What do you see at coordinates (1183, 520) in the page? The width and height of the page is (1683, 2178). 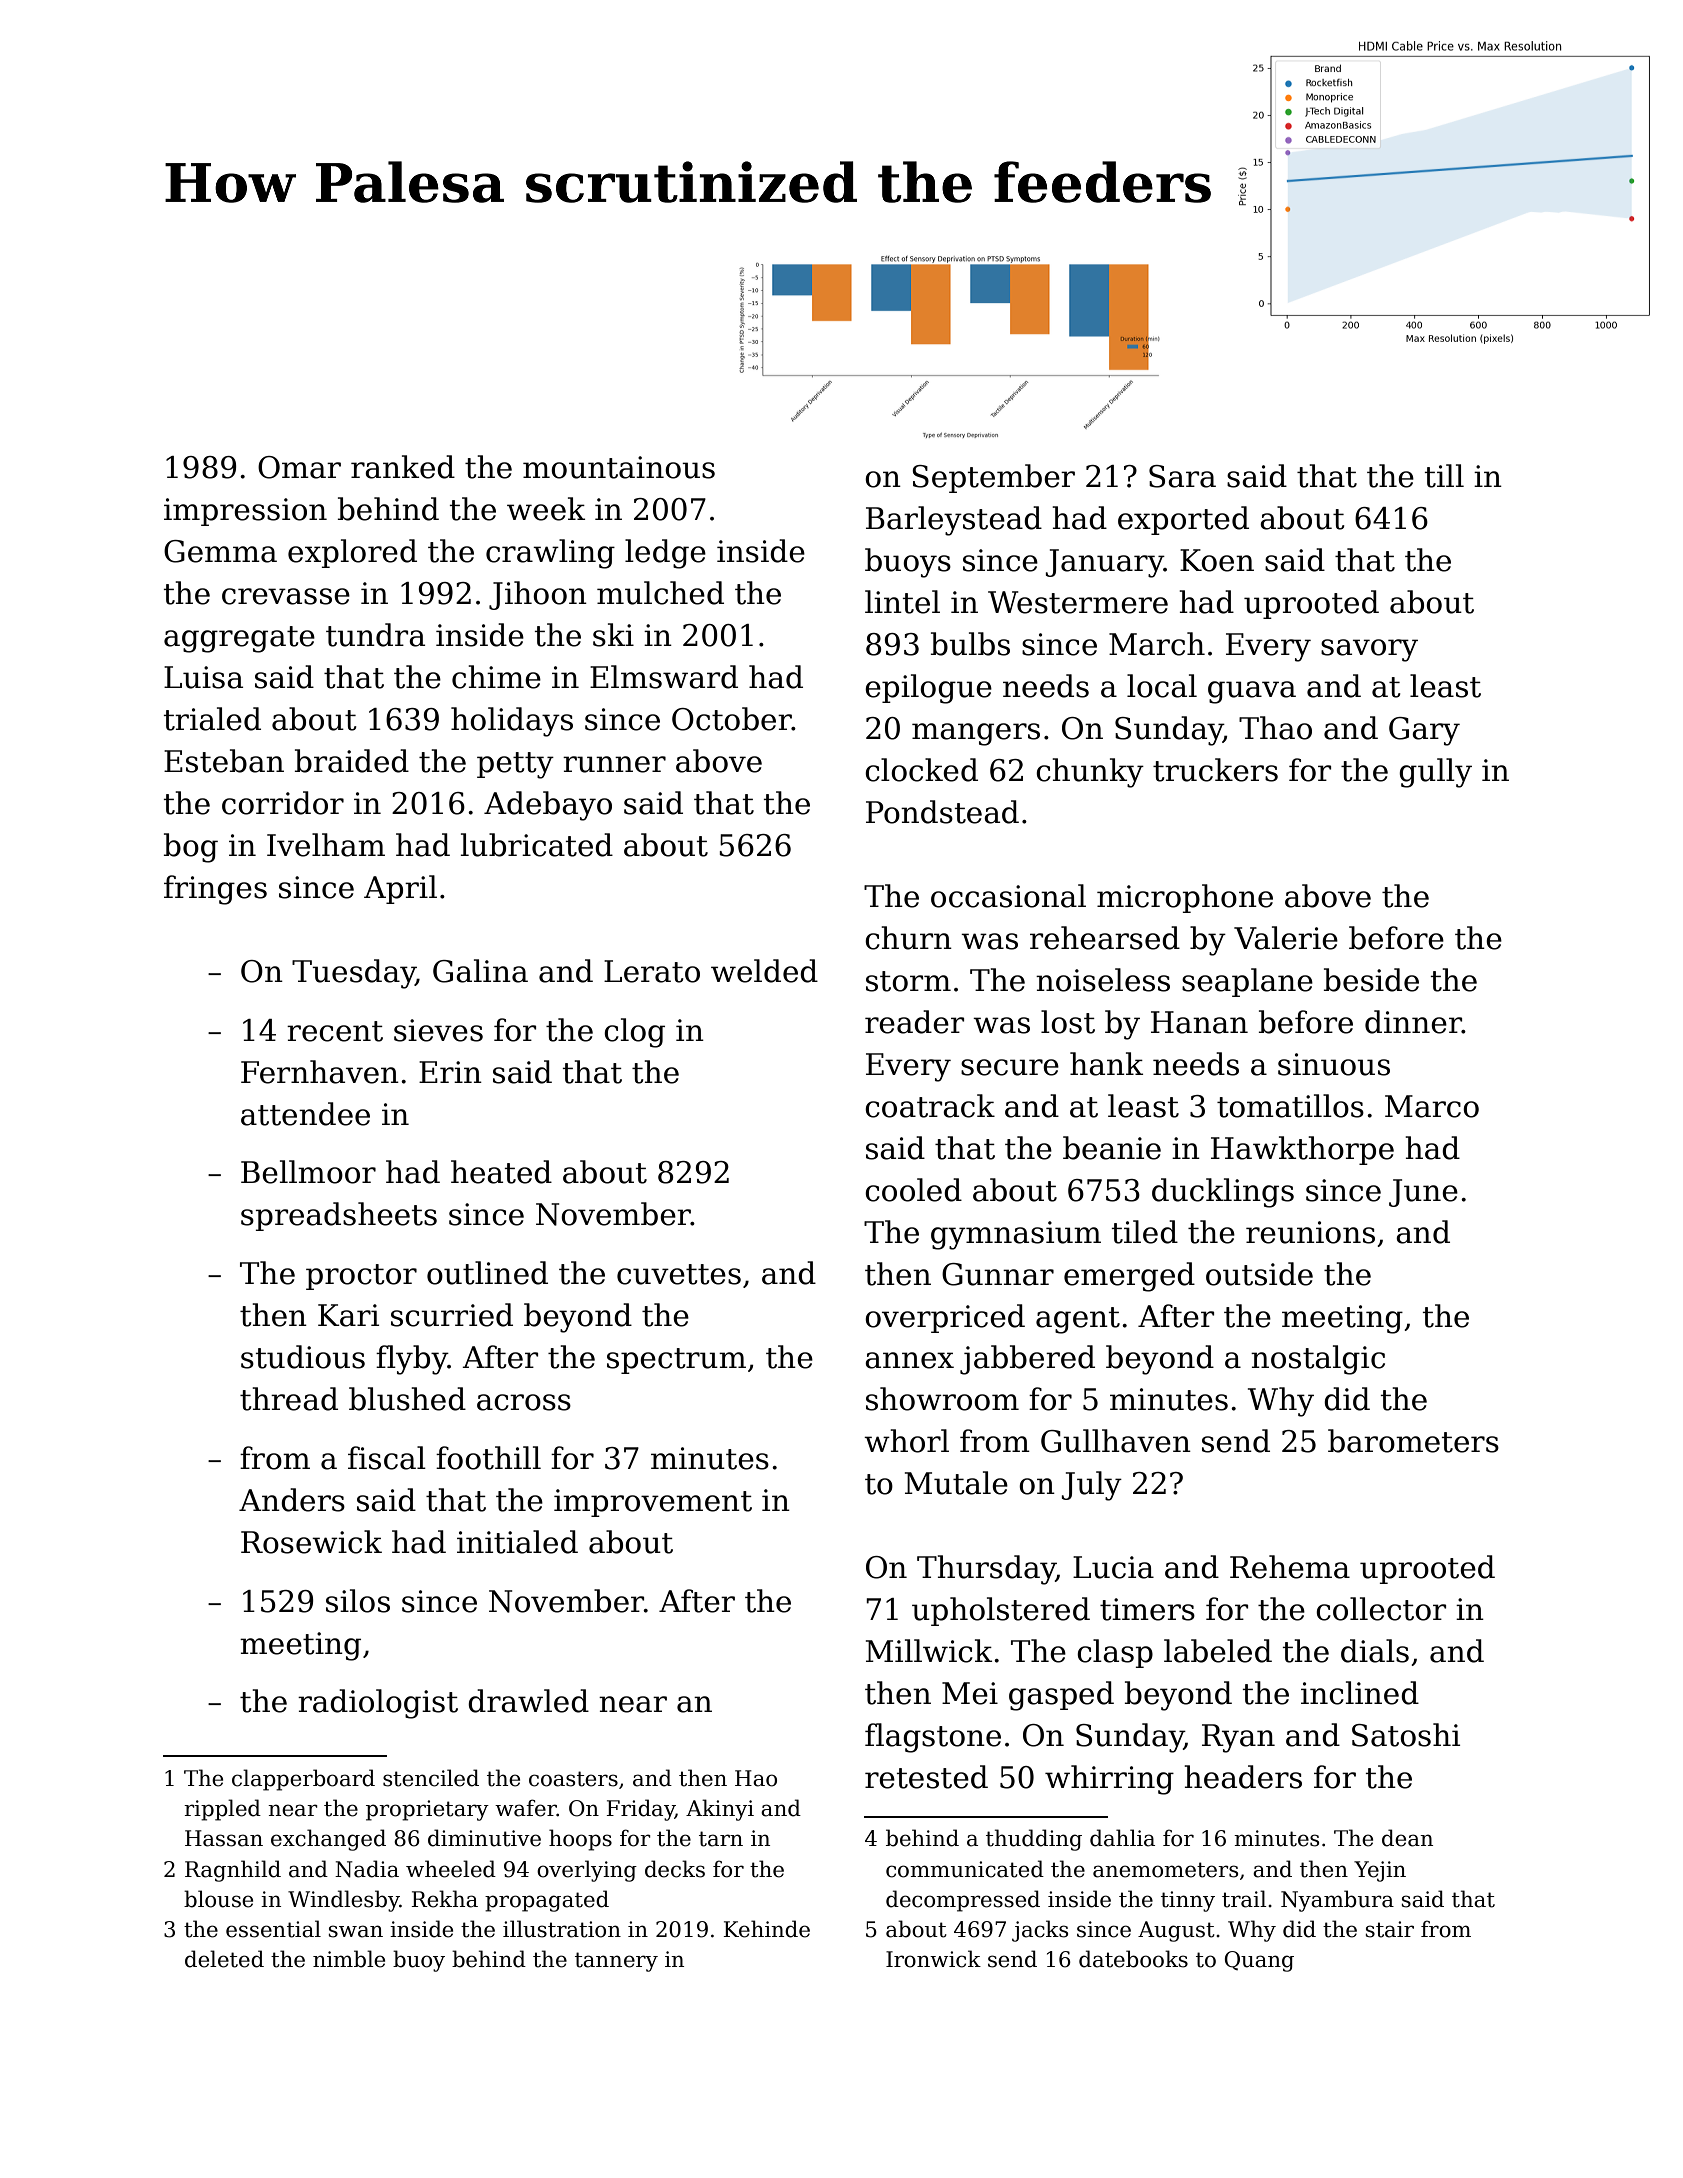 I see `exported` at bounding box center [1183, 520].
